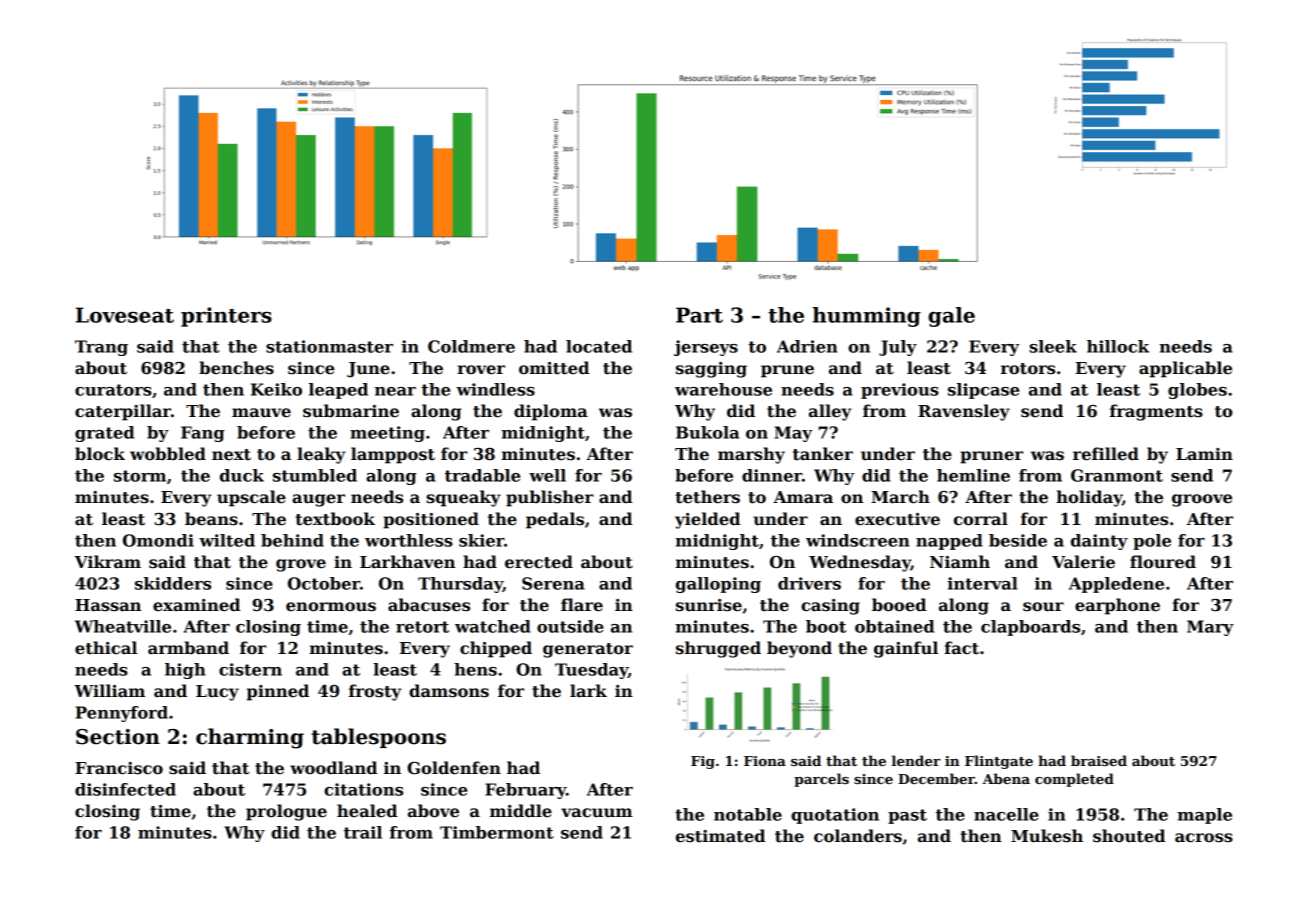  What do you see at coordinates (1210, 628) in the document?
I see `Mary` at bounding box center [1210, 628].
